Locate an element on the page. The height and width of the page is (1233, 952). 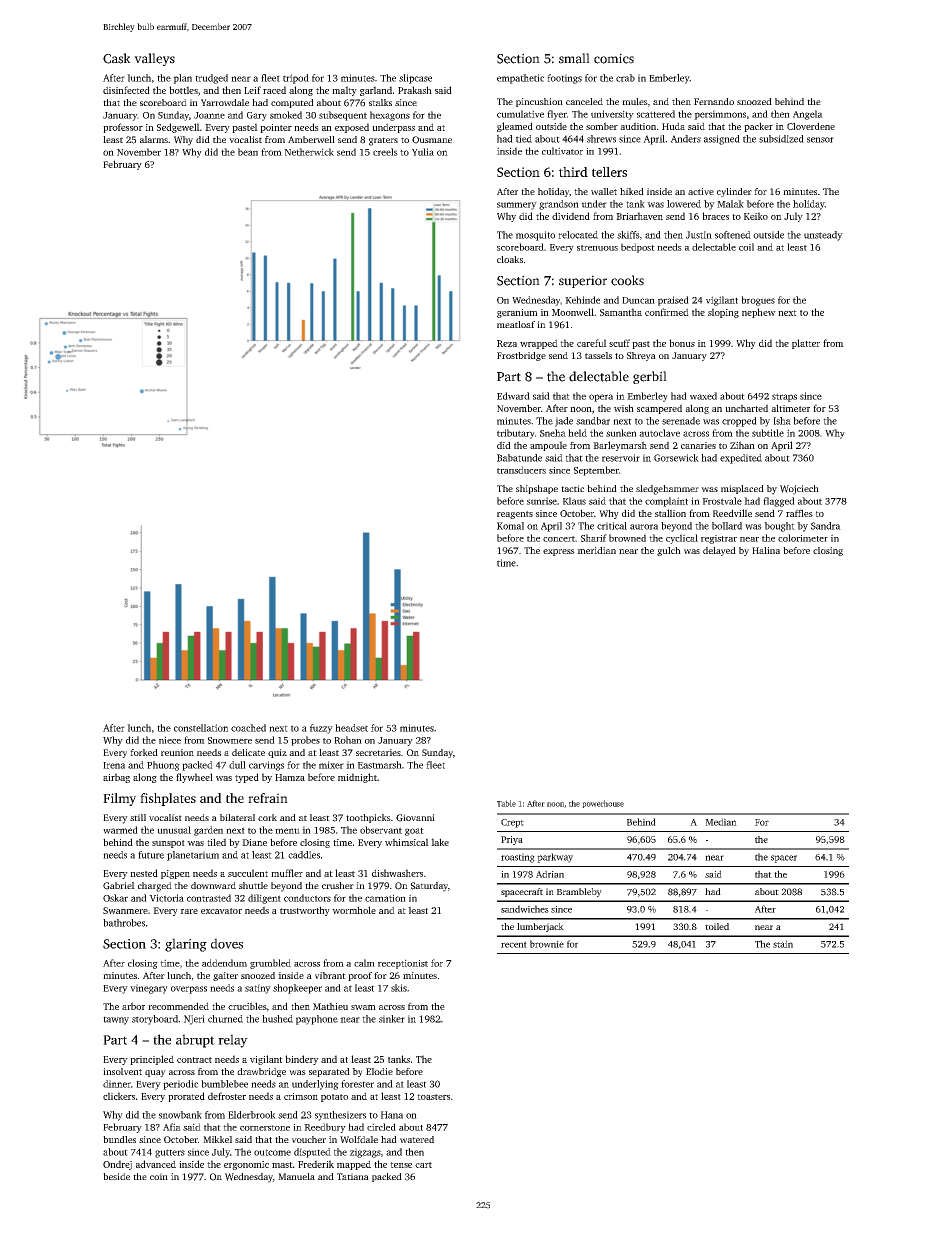
Sedgewell is located at coordinates (178, 128).
